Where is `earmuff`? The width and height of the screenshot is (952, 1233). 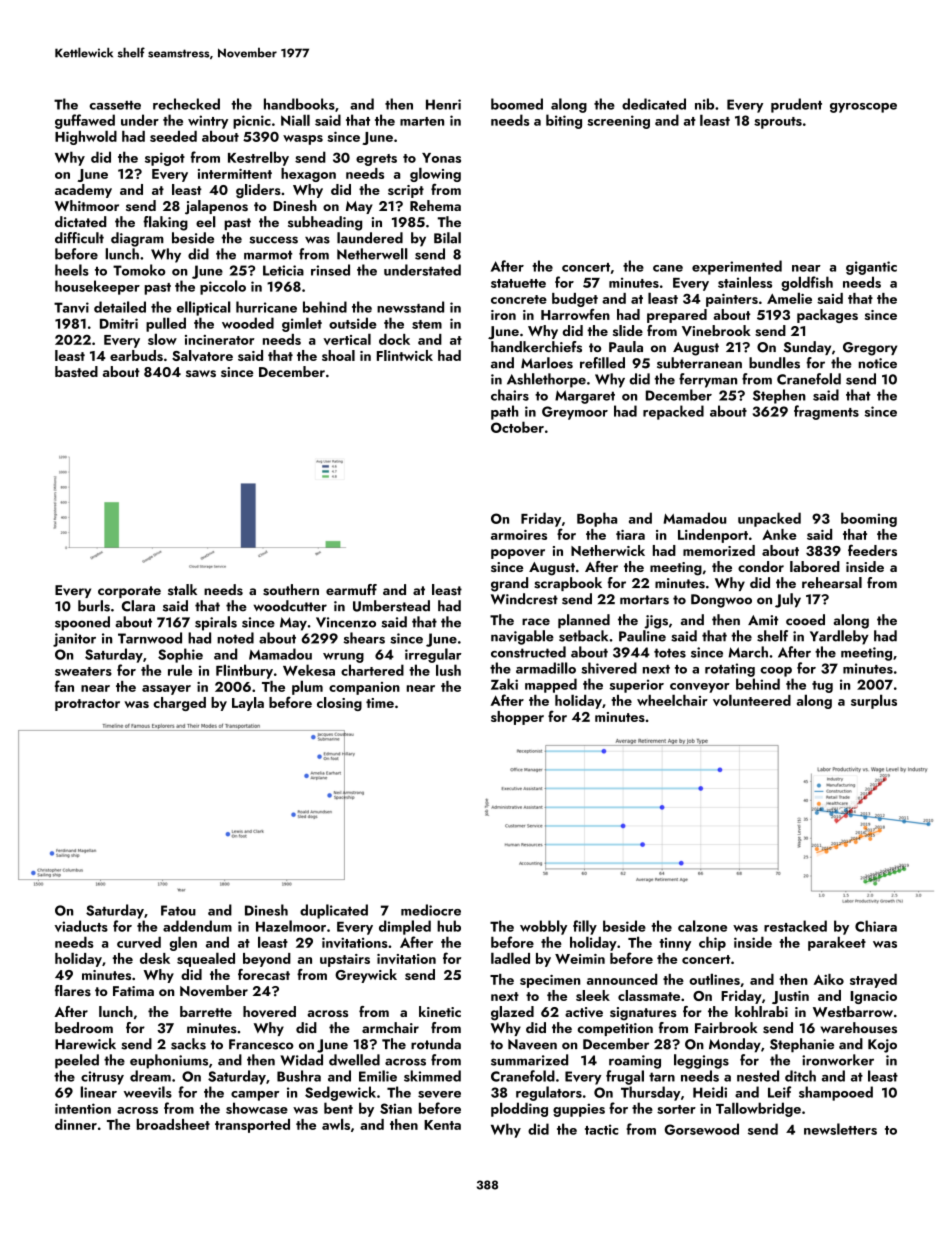
earmuff is located at coordinates (351, 589).
